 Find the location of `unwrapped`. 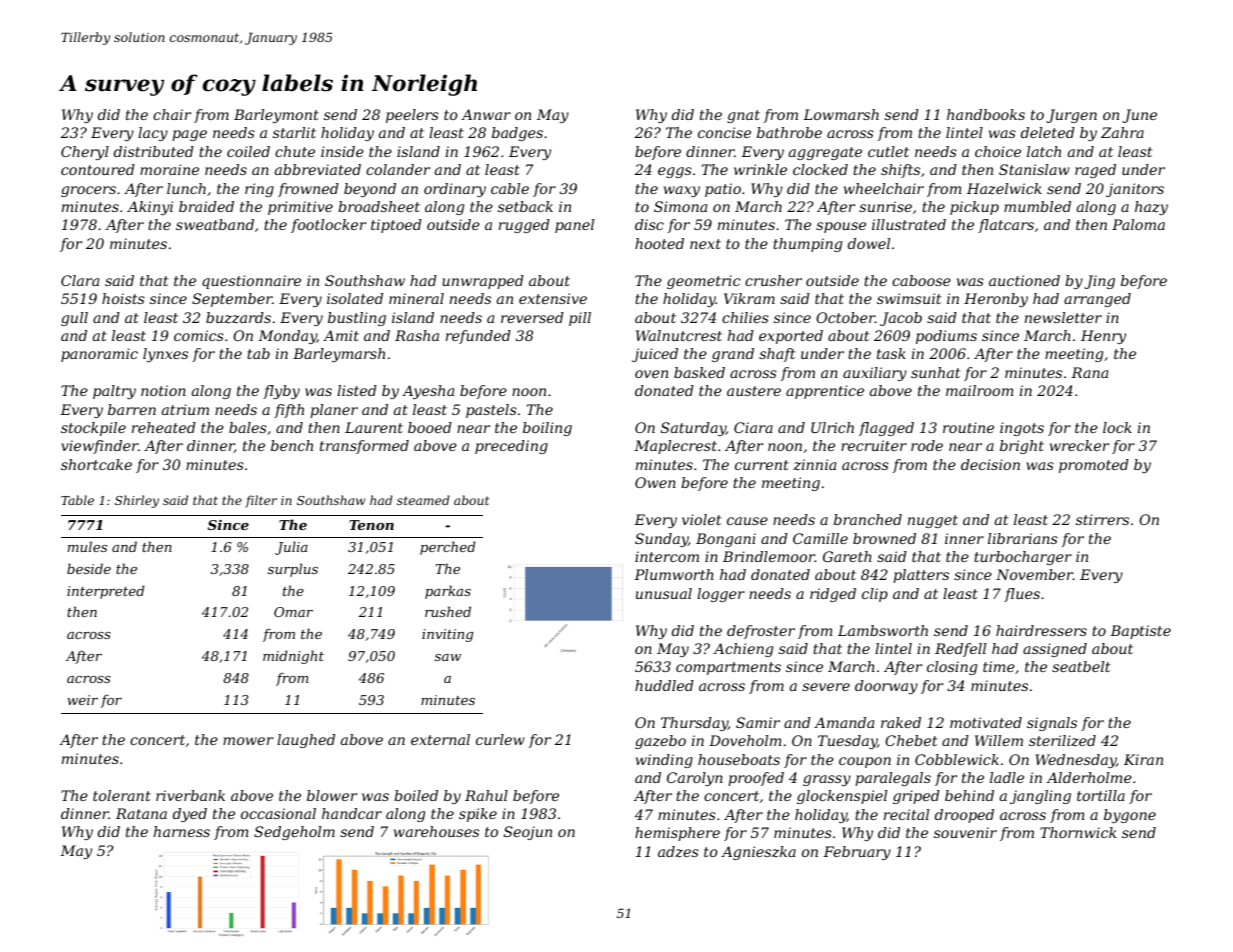

unwrapped is located at coordinates (483, 282).
